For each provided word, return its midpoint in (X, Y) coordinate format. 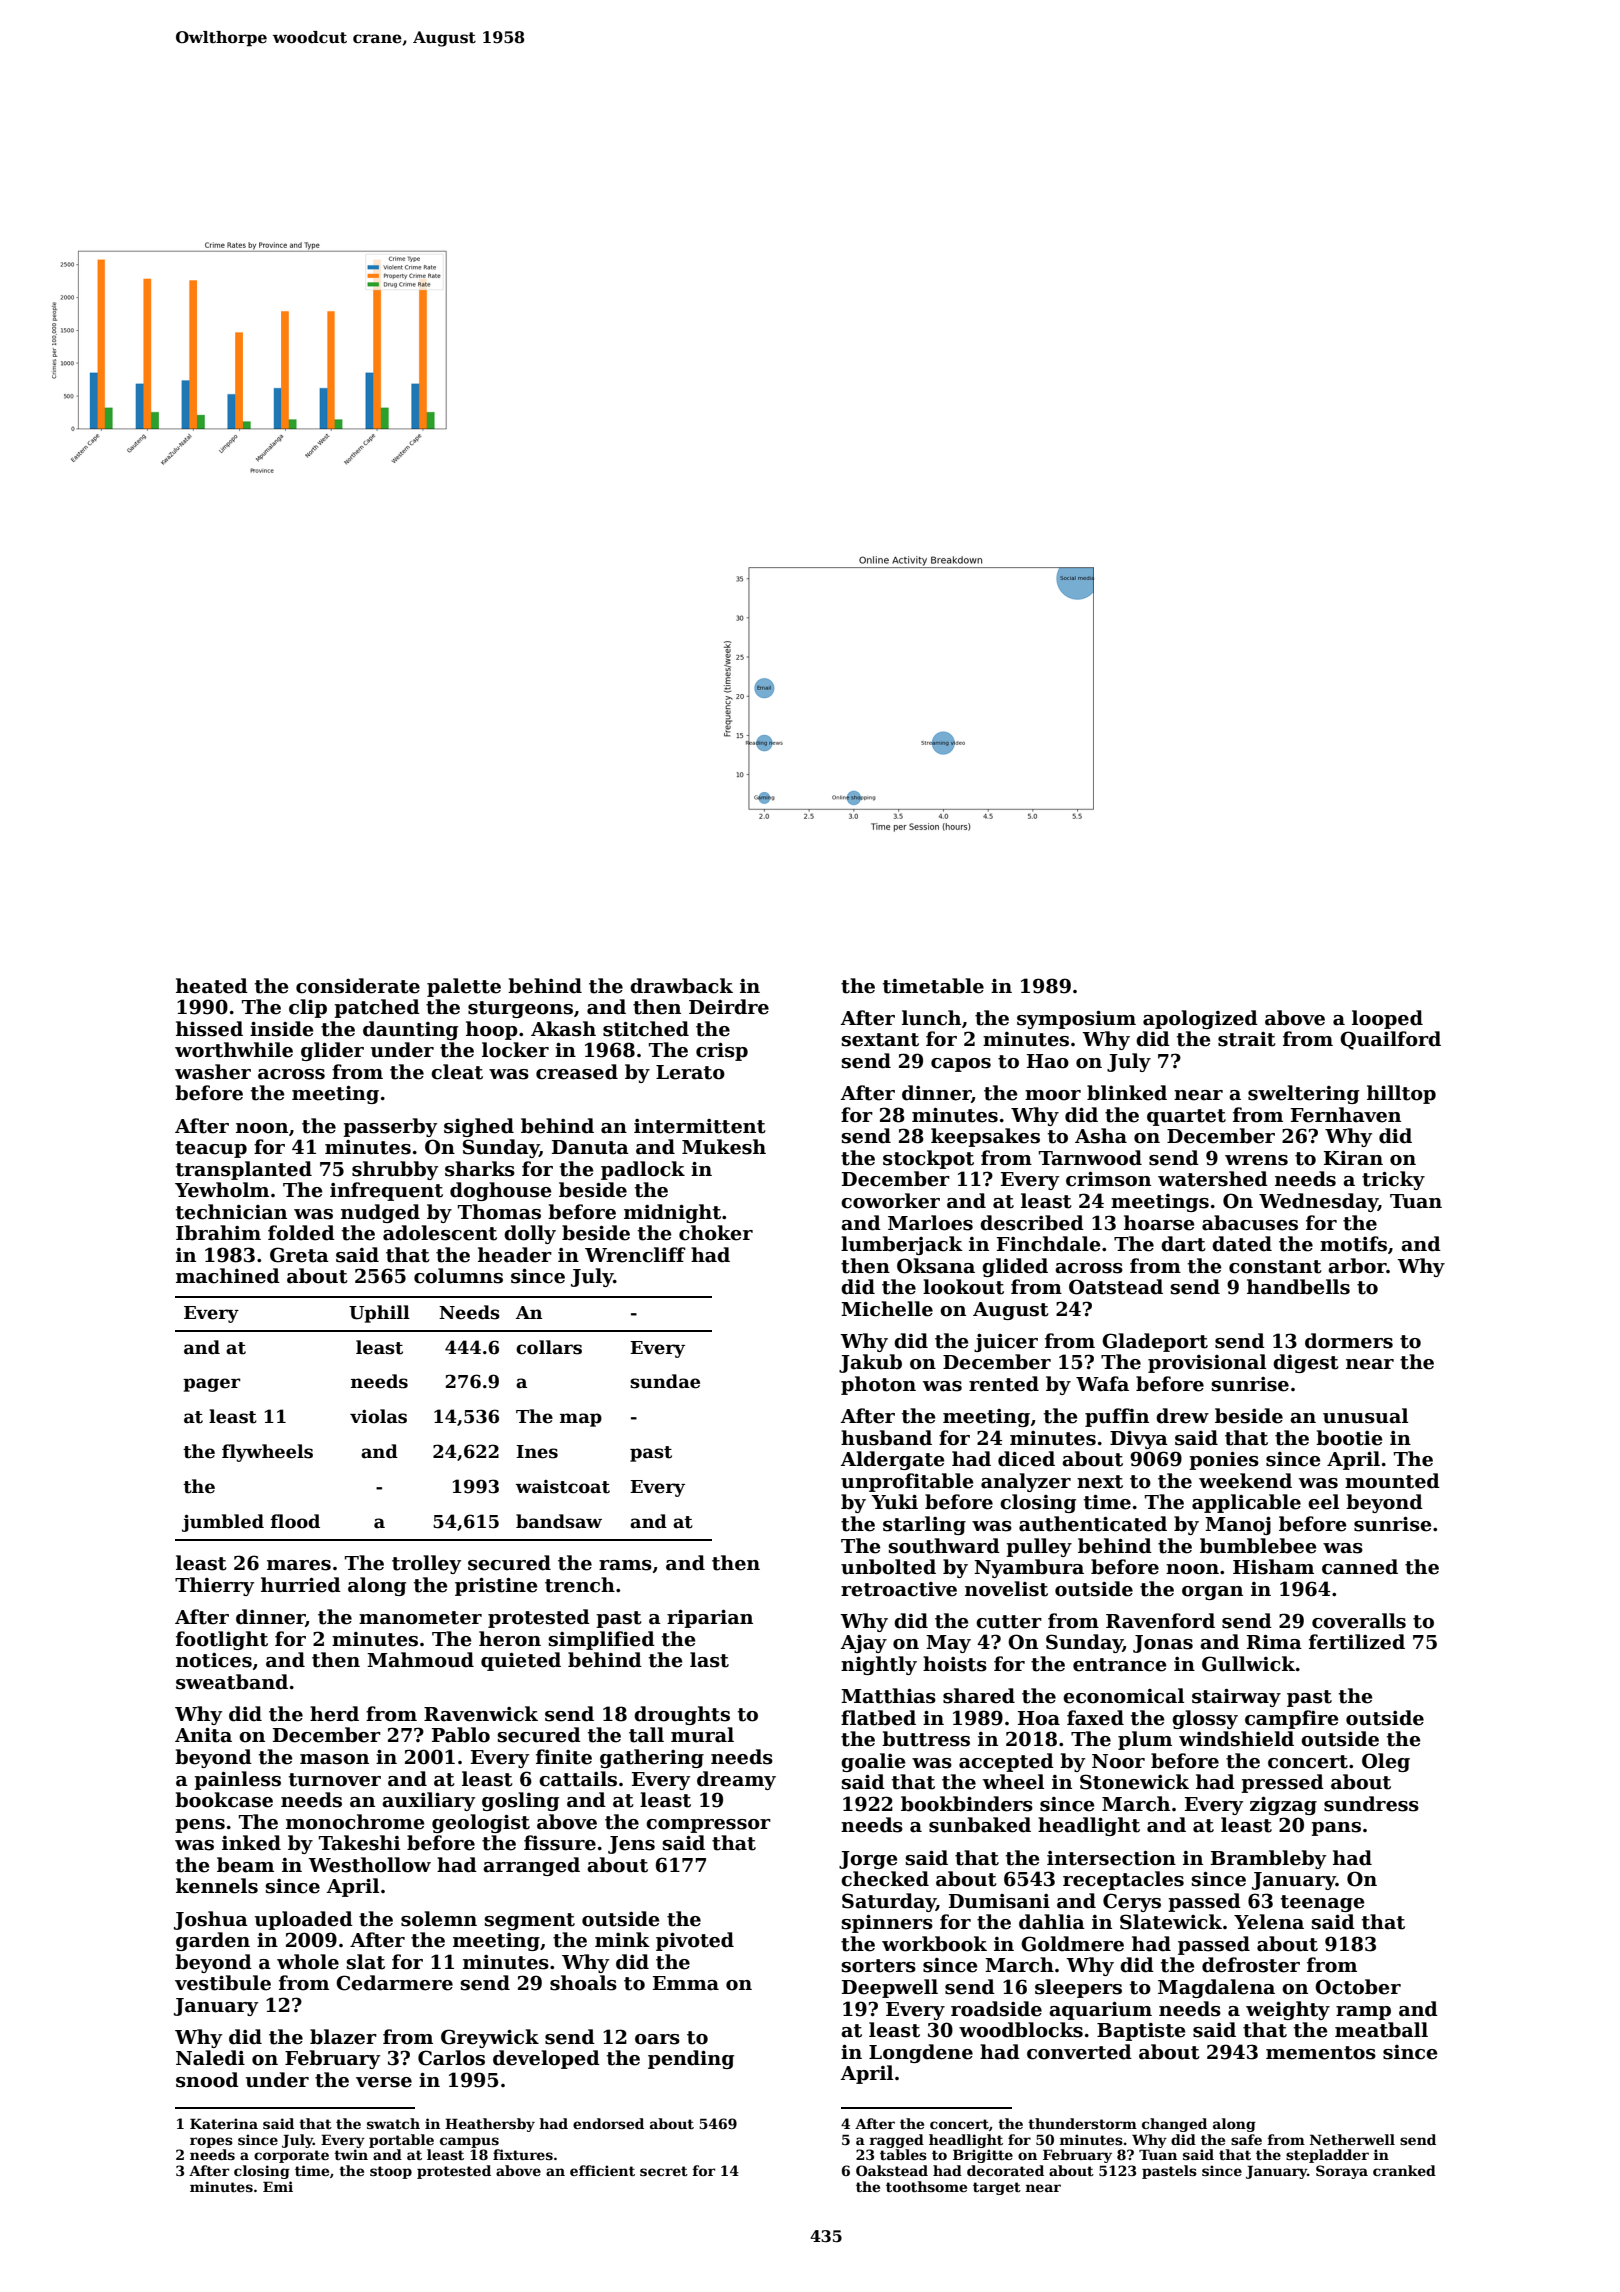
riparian (710, 1618)
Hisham (1273, 1567)
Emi (278, 2186)
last (709, 1660)
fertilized (1357, 1642)
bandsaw (559, 1521)
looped (1387, 1019)
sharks (480, 1169)
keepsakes (985, 1137)
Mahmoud (420, 1660)
